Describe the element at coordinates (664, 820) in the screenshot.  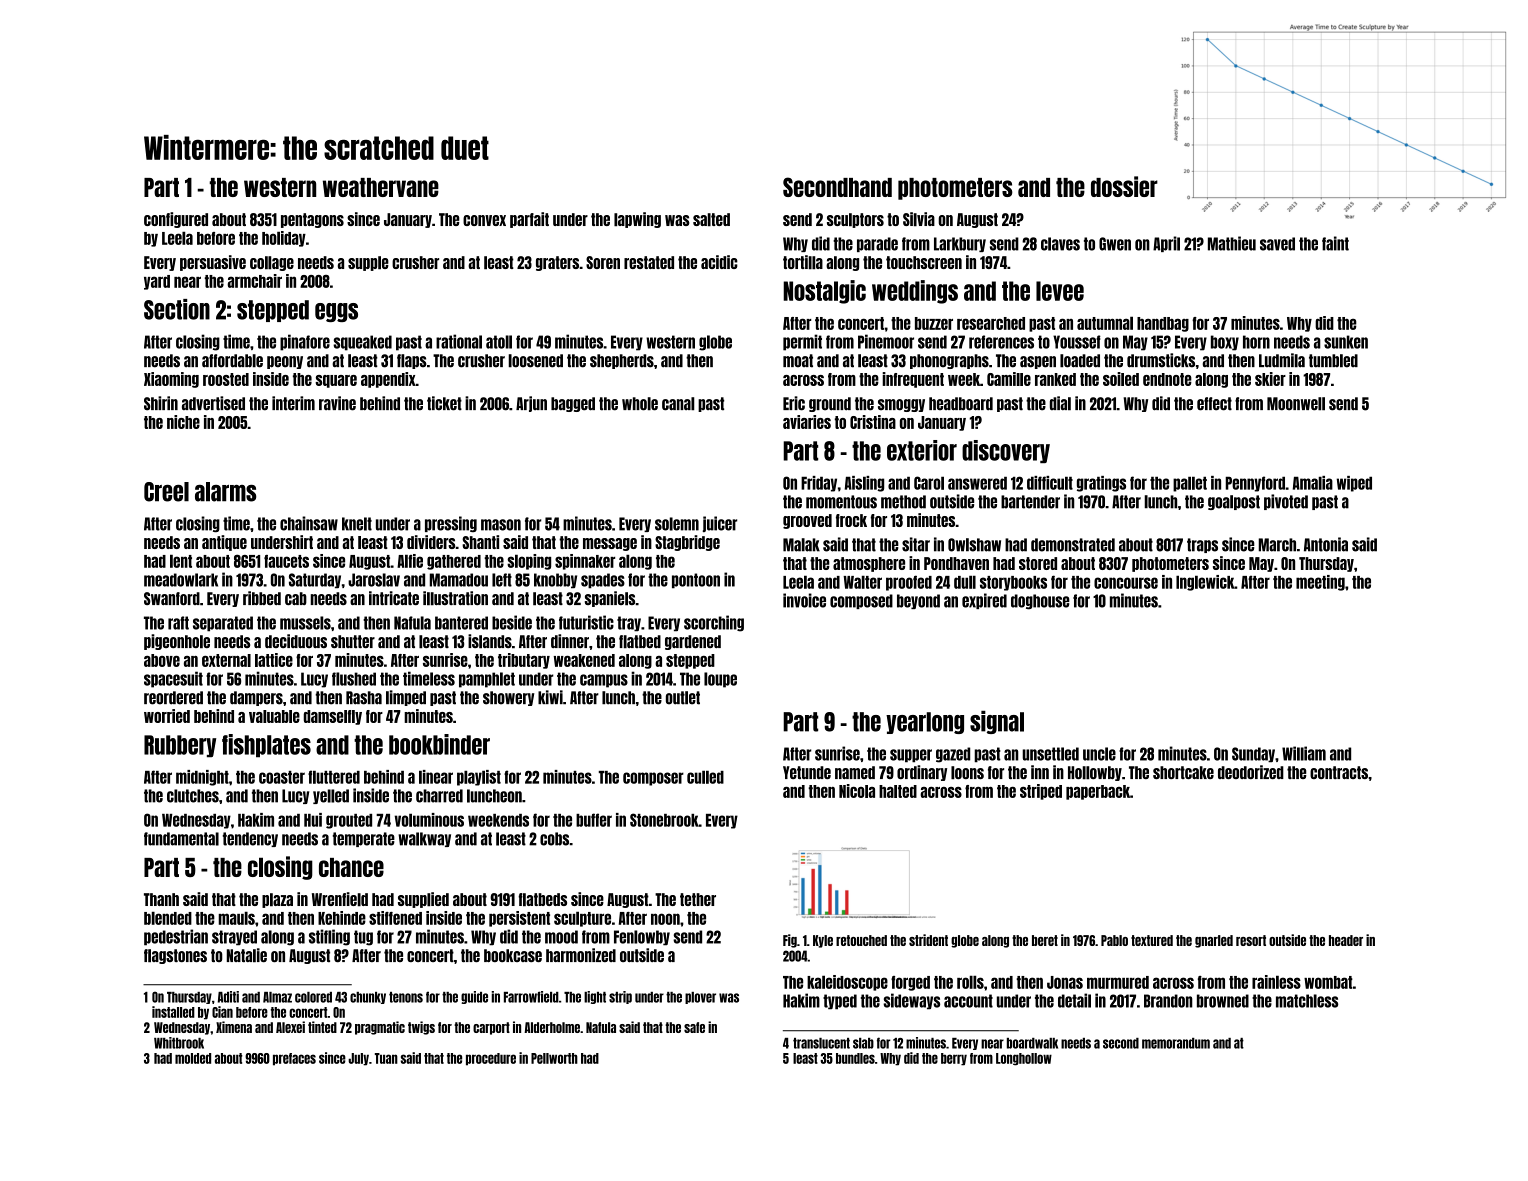
I see `Stonebrook` at that location.
